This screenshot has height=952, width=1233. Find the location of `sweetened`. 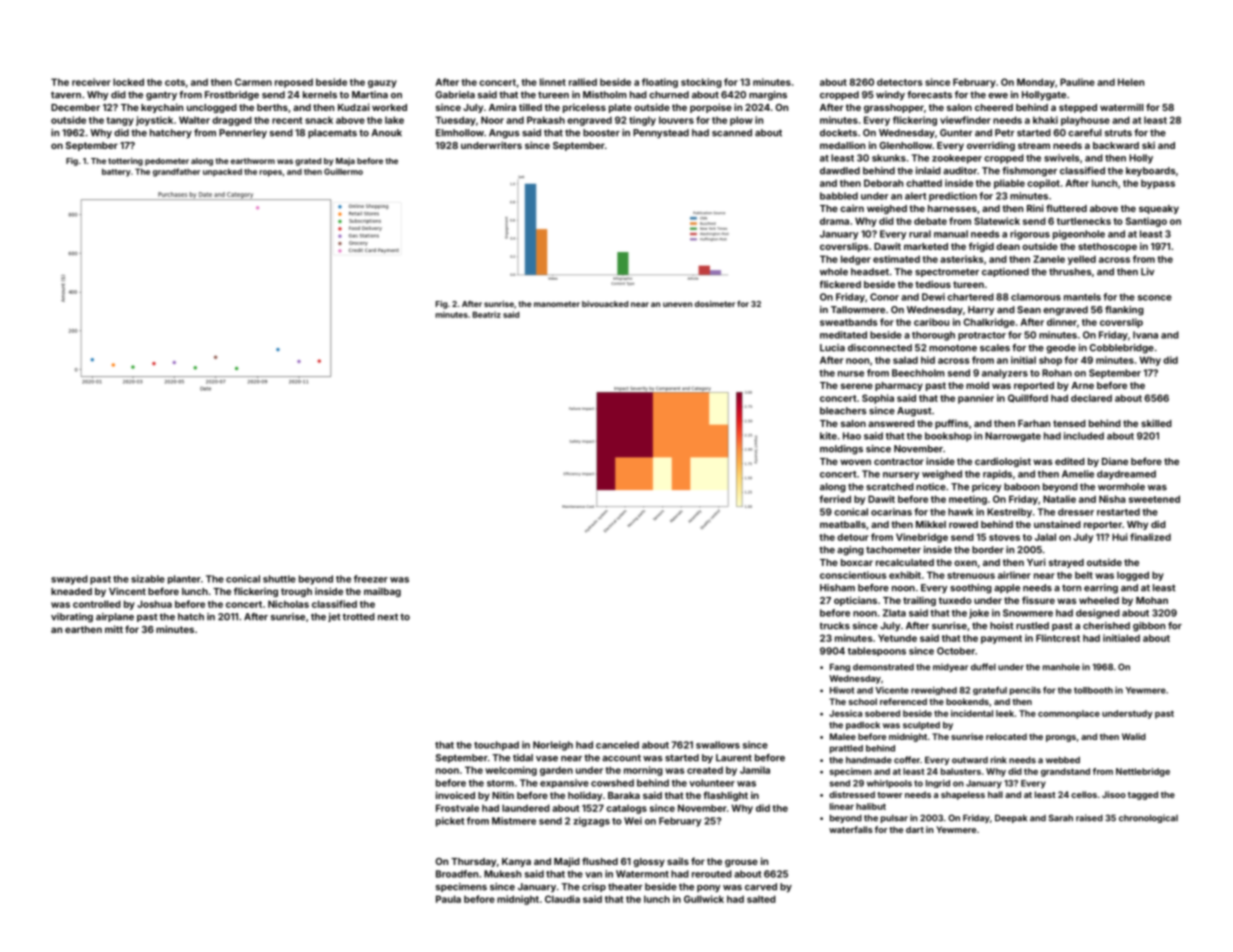

sweetened is located at coordinates (1154, 499).
